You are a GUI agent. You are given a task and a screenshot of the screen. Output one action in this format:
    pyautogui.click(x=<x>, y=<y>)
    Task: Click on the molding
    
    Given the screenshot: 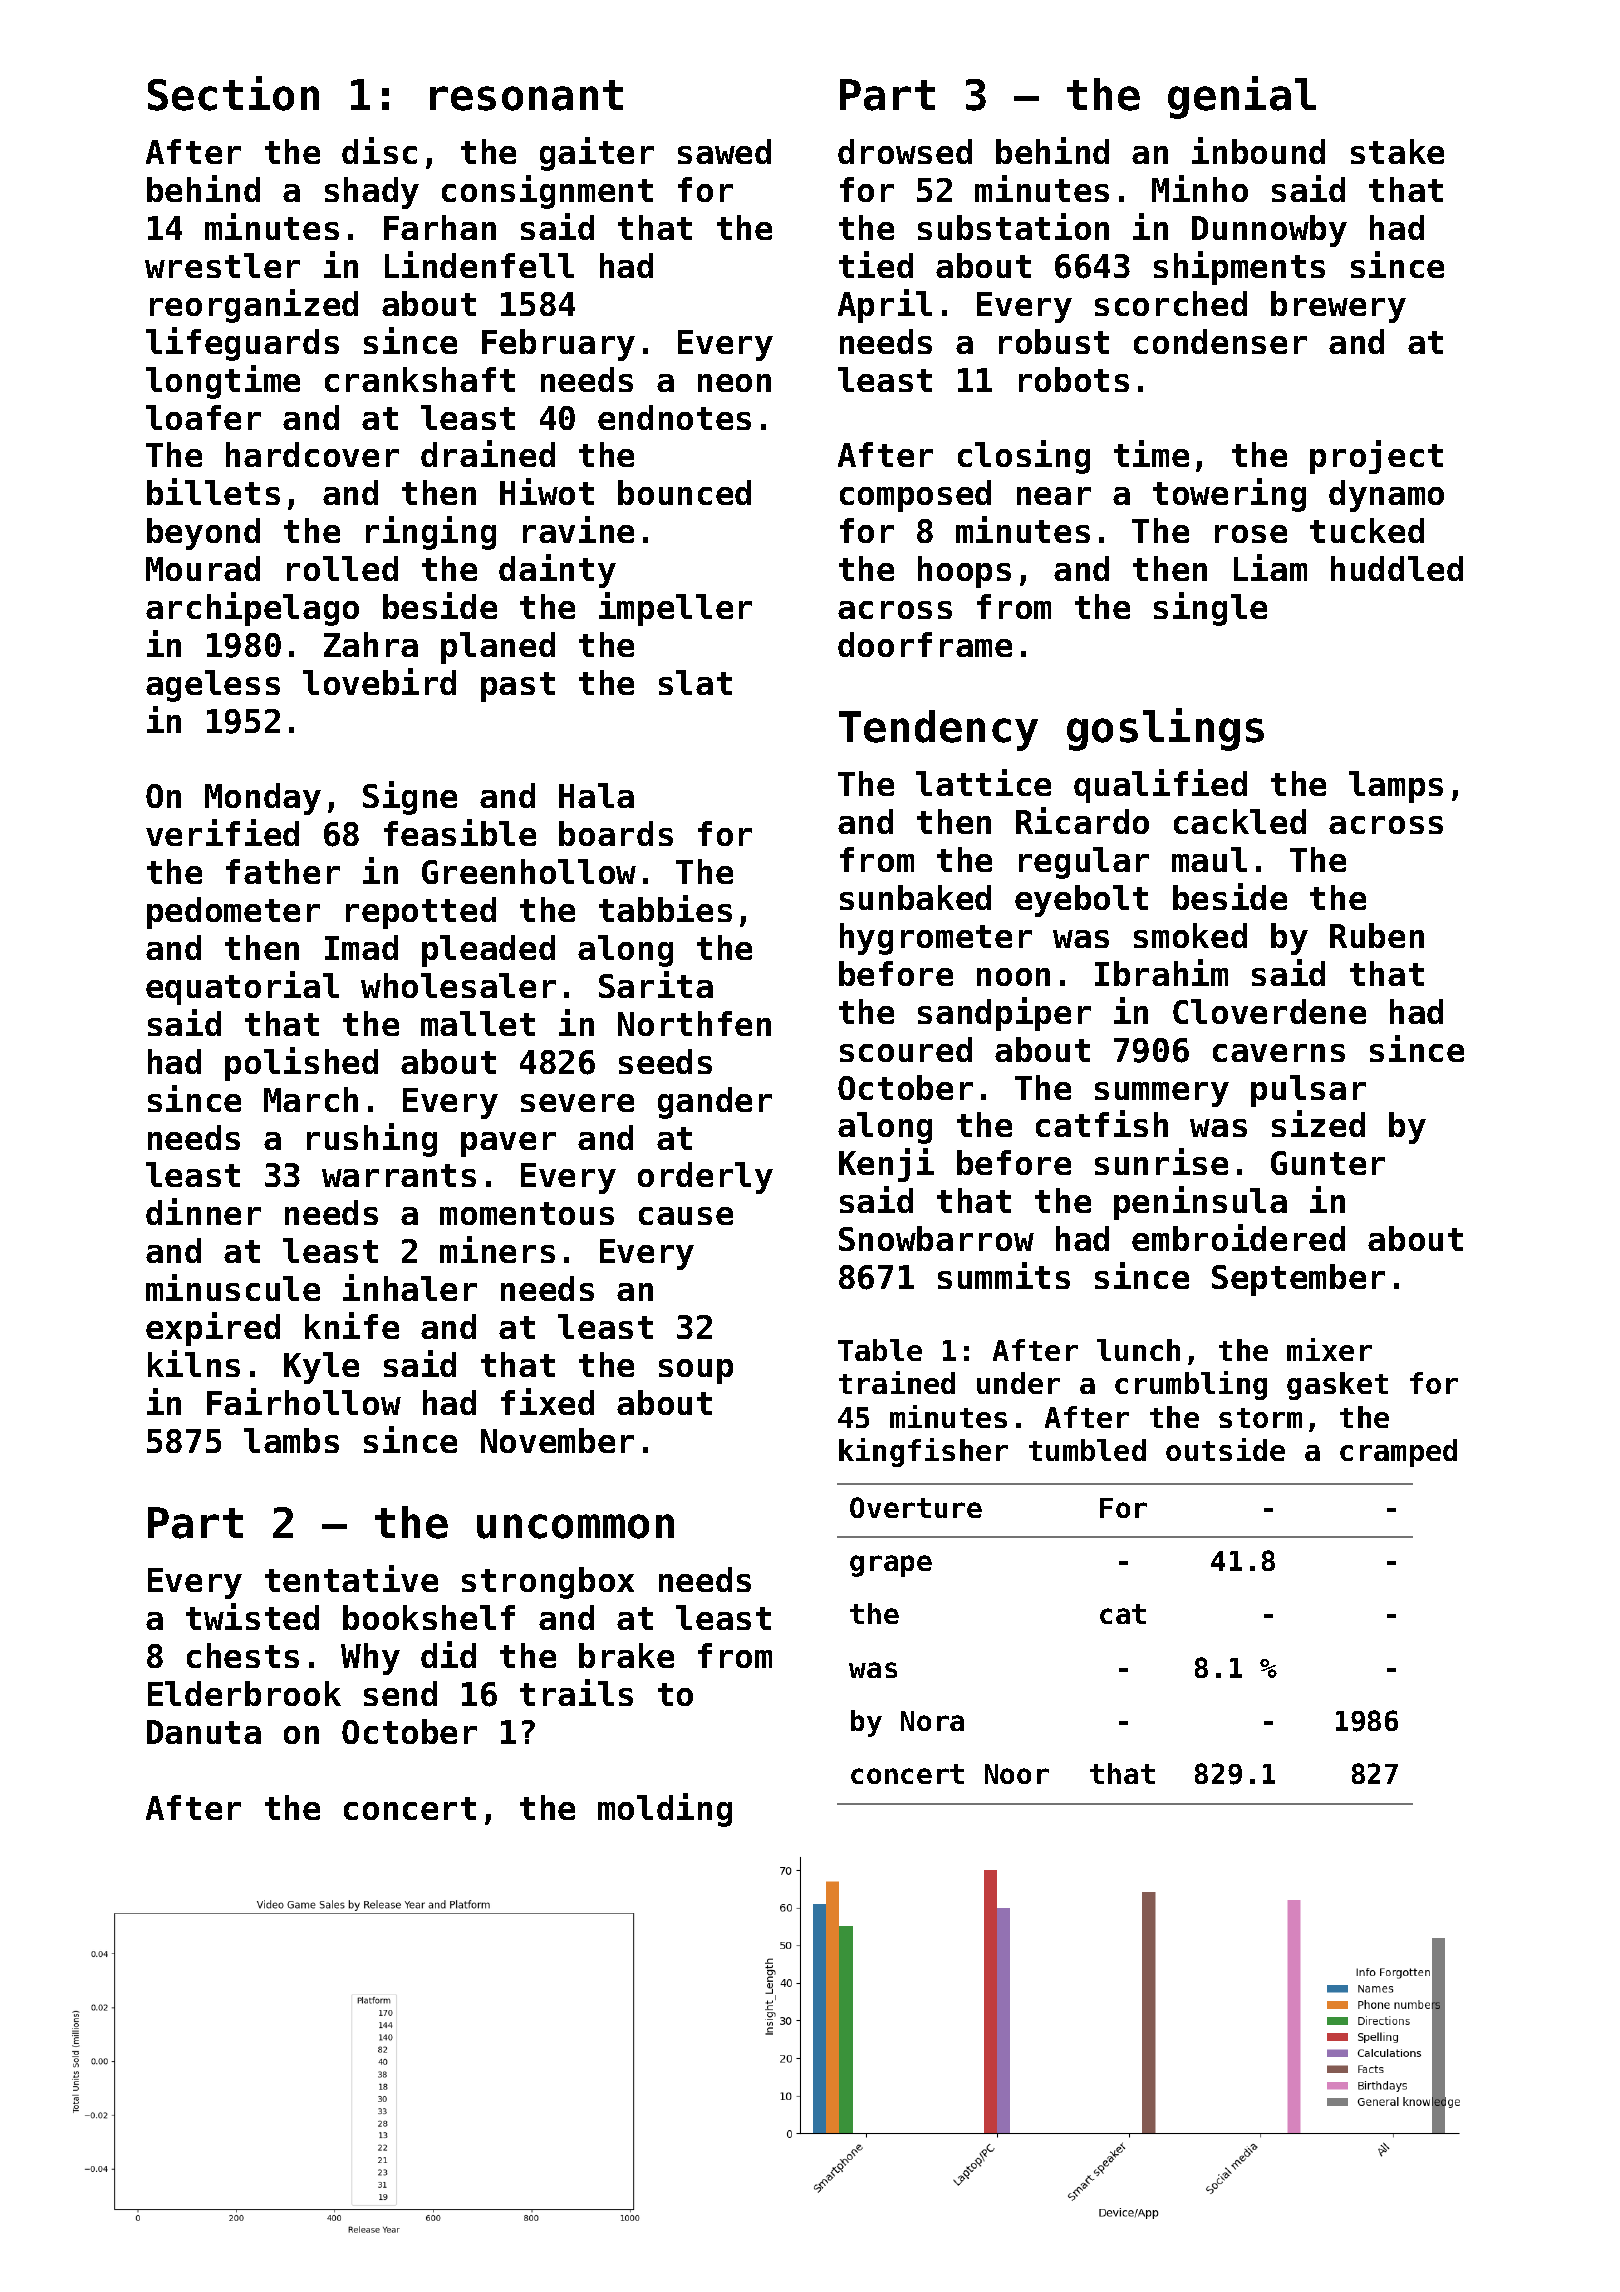 What is the action you would take?
    pyautogui.click(x=665, y=1810)
